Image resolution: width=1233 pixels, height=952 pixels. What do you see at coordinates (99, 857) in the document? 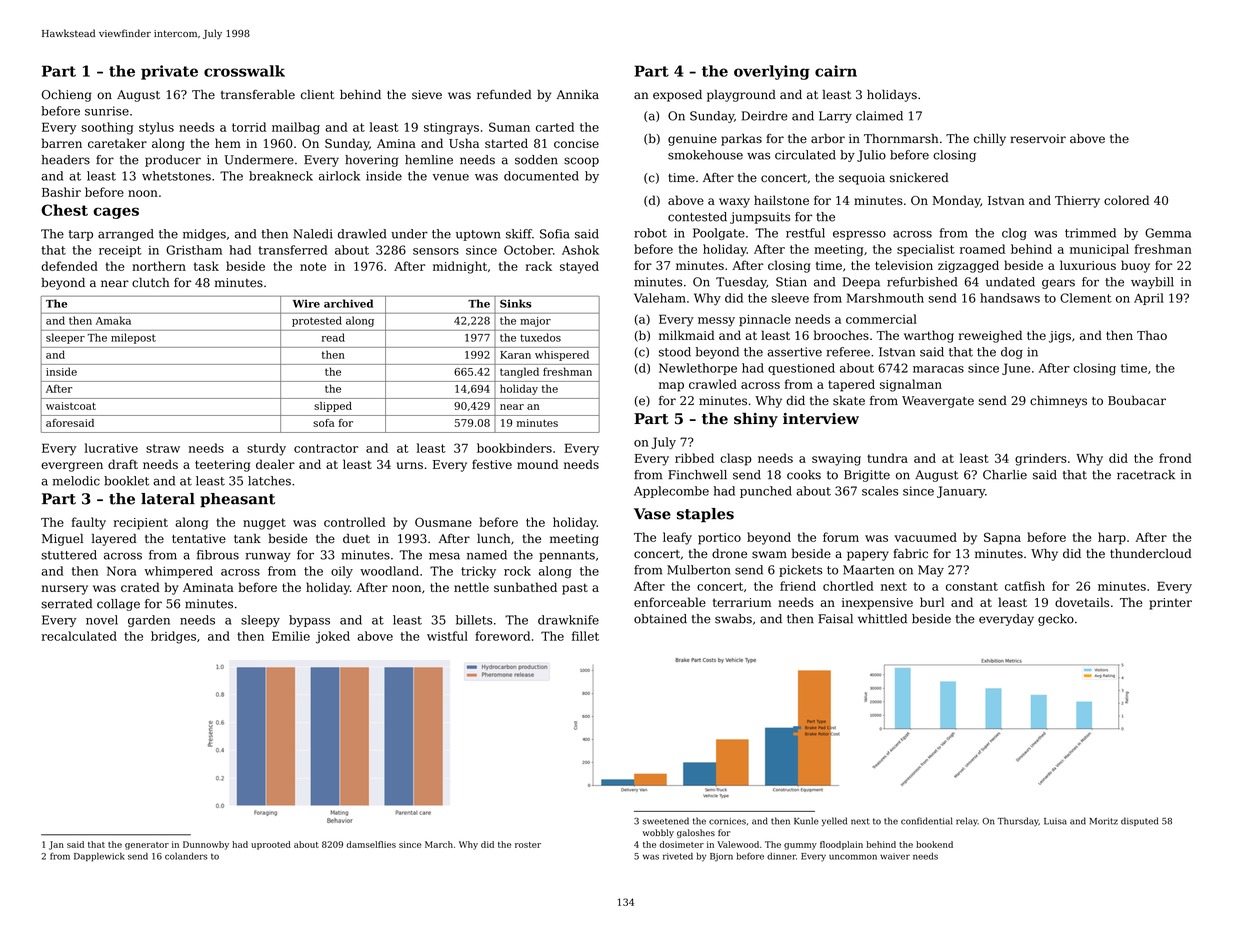
I see `Dapplewick` at bounding box center [99, 857].
